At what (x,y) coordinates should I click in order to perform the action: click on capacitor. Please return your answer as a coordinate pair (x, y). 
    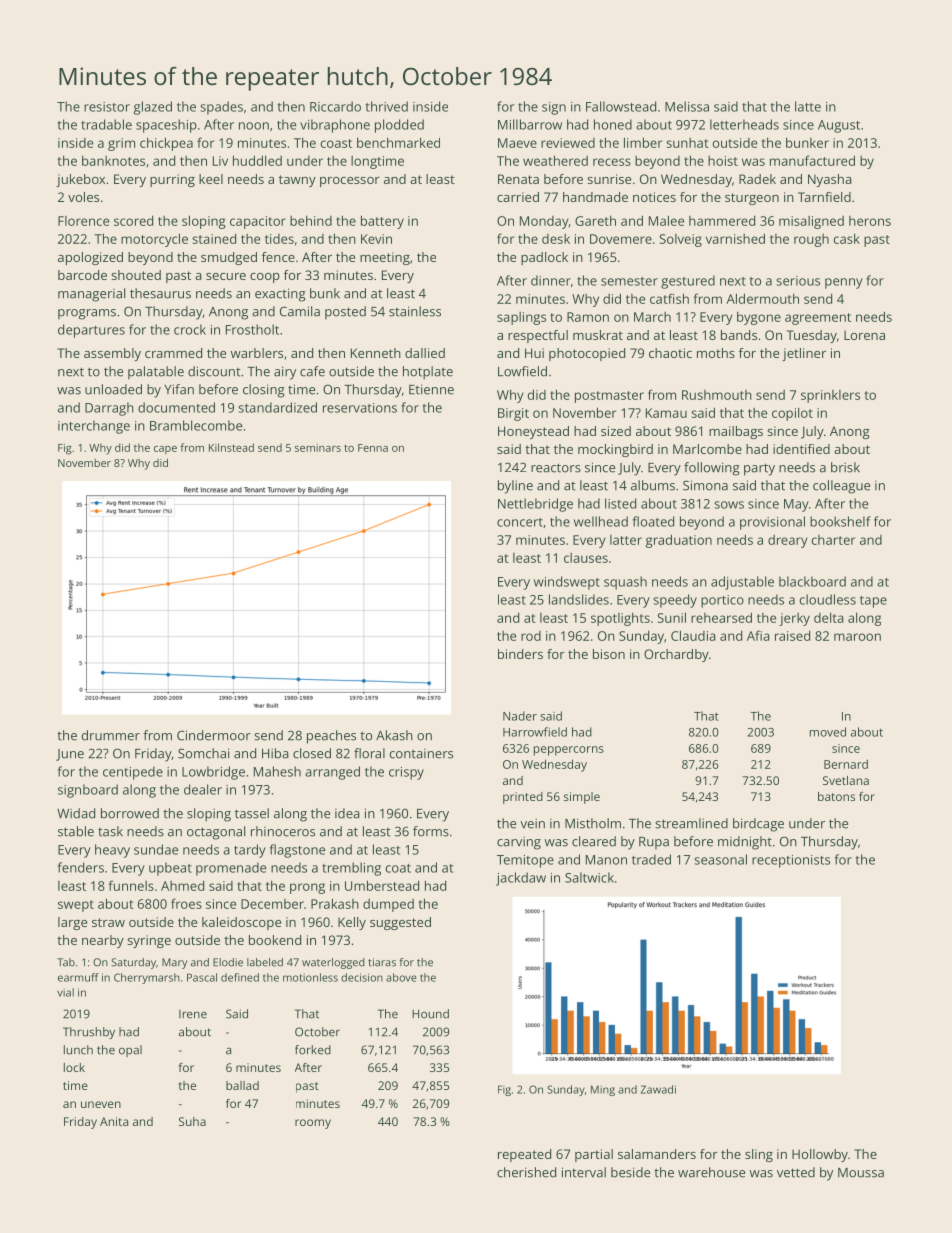
    Looking at the image, I should click on (258, 222).
